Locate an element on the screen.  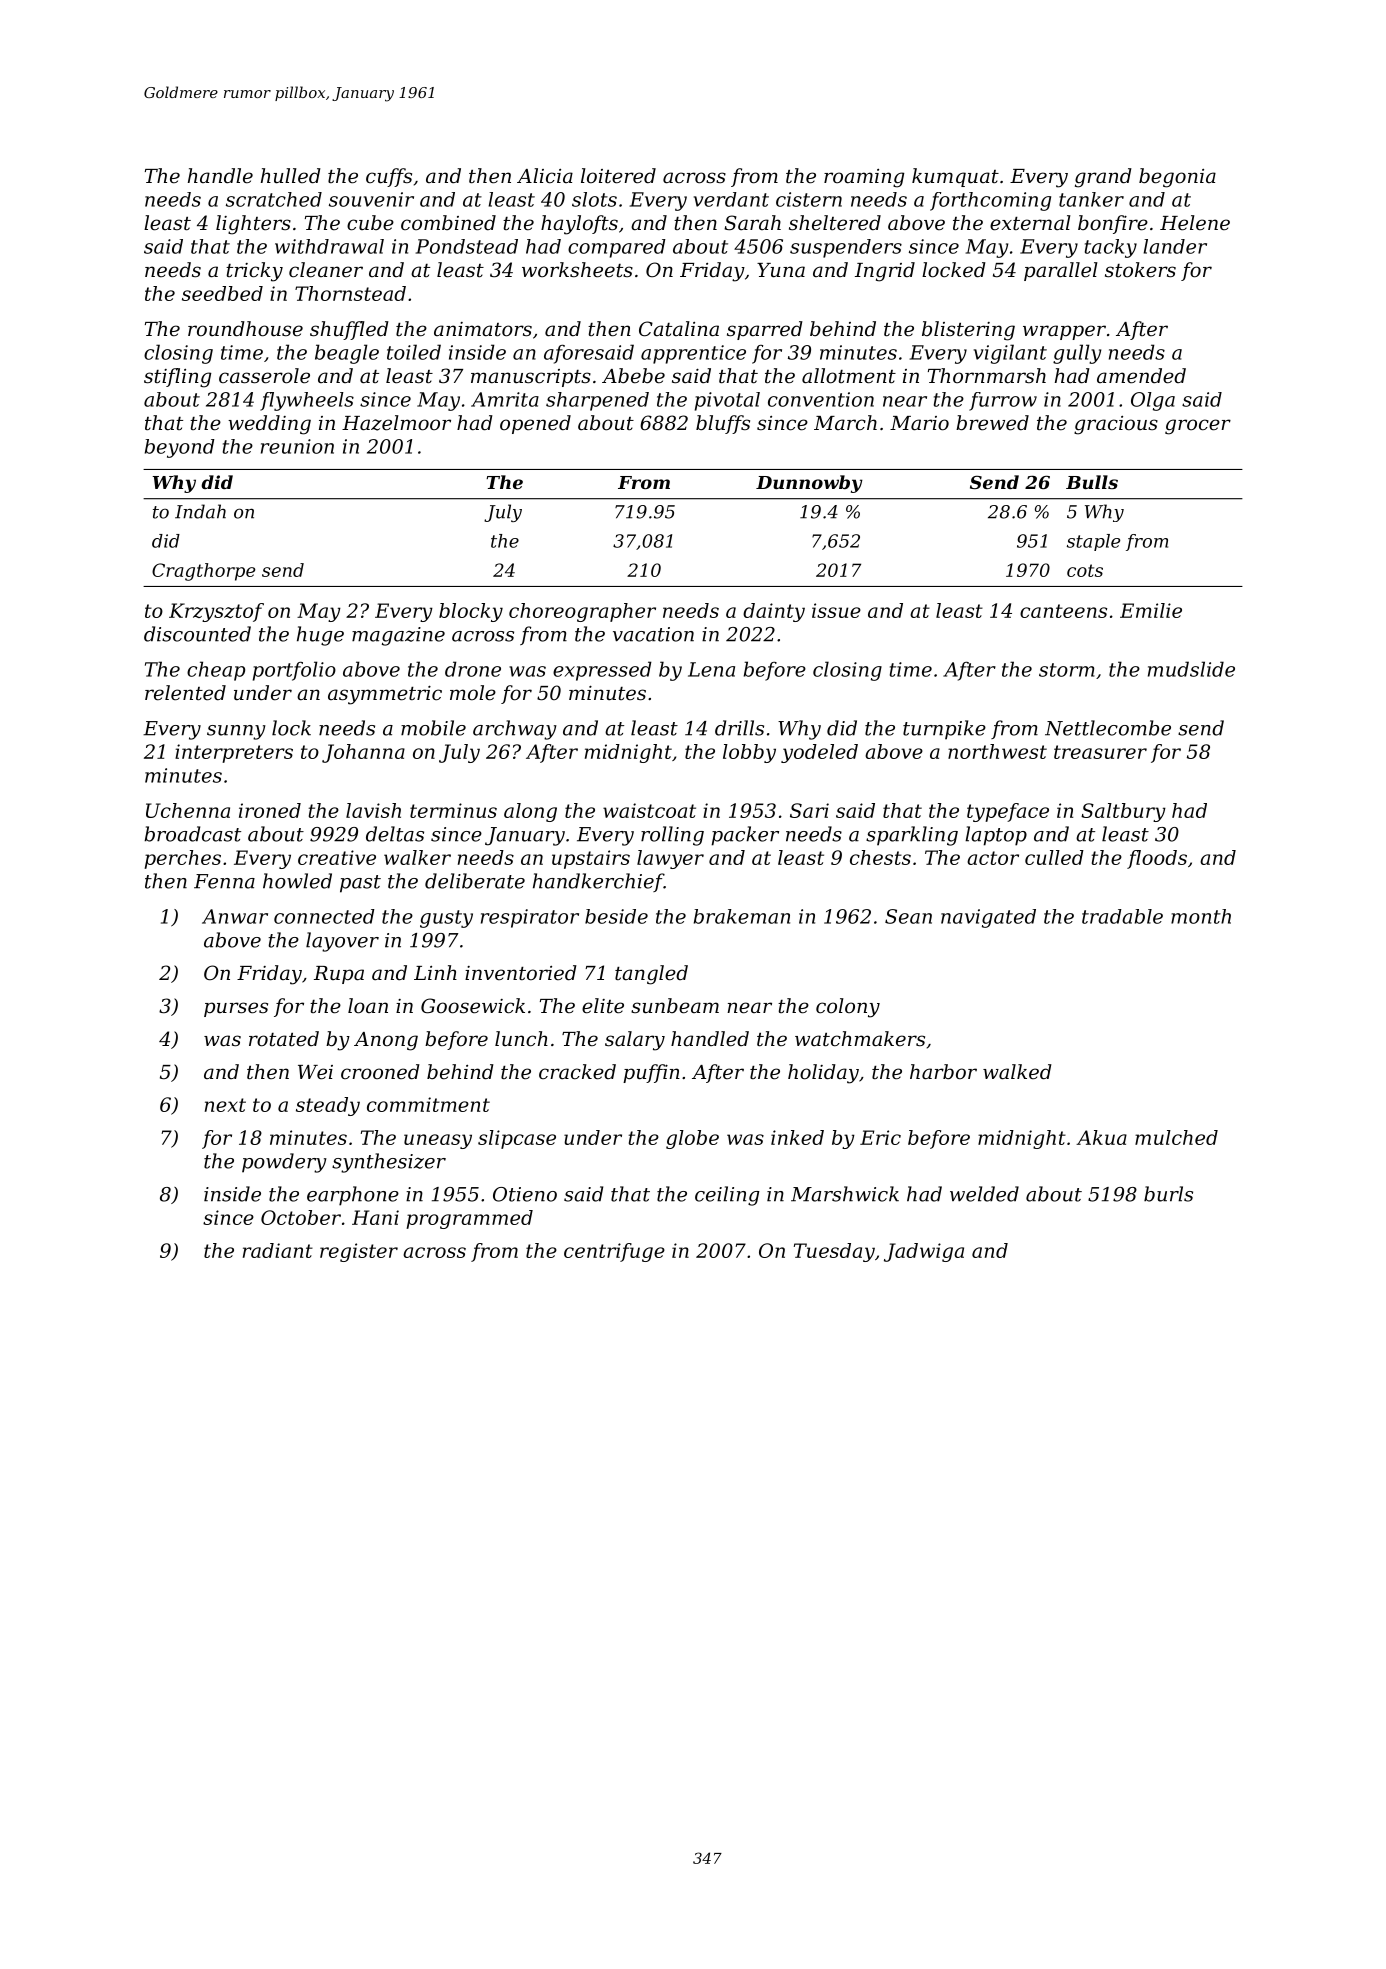
centrifuge is located at coordinates (614, 1252).
